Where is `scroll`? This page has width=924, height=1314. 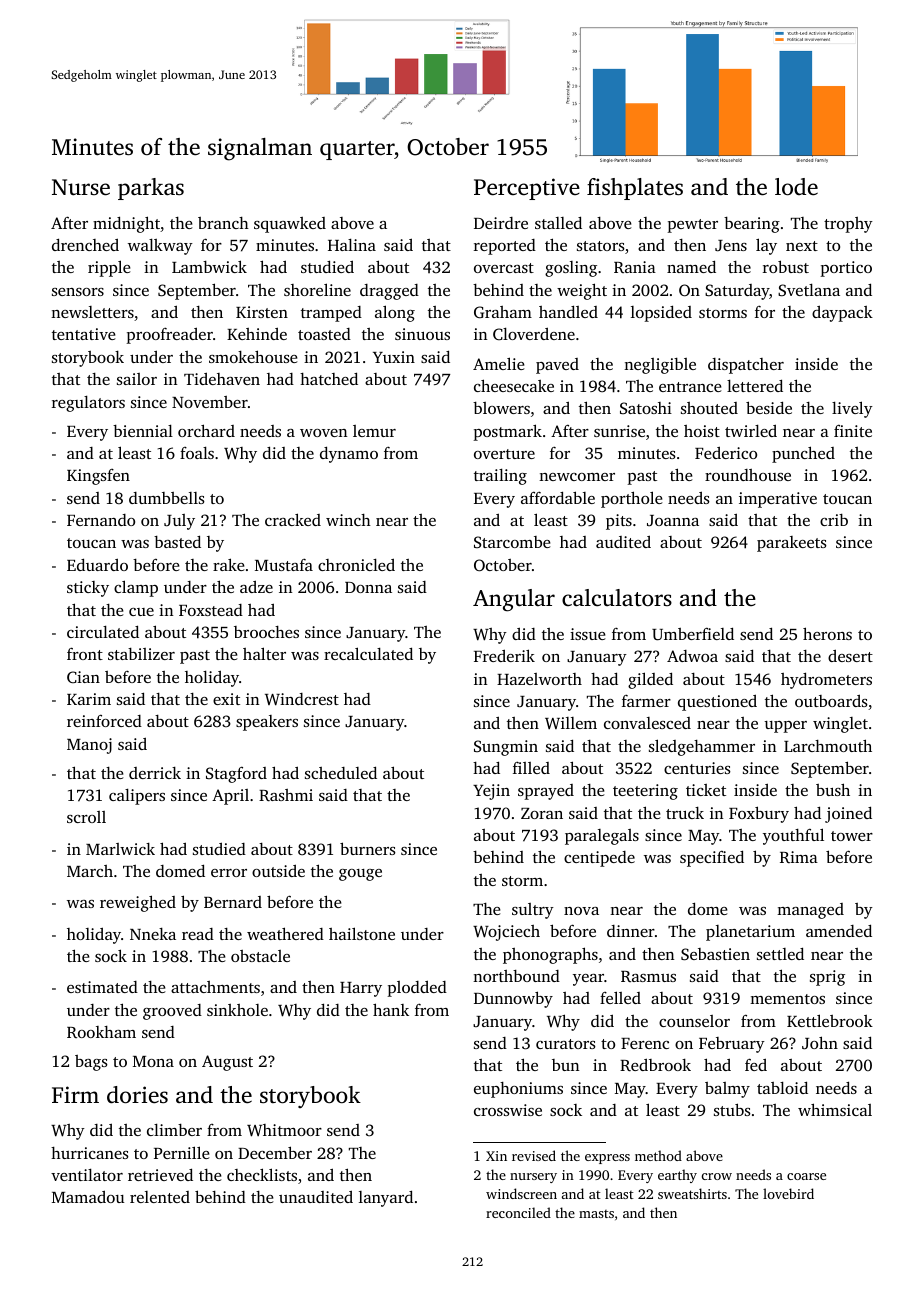 scroll is located at coordinates (86, 817).
